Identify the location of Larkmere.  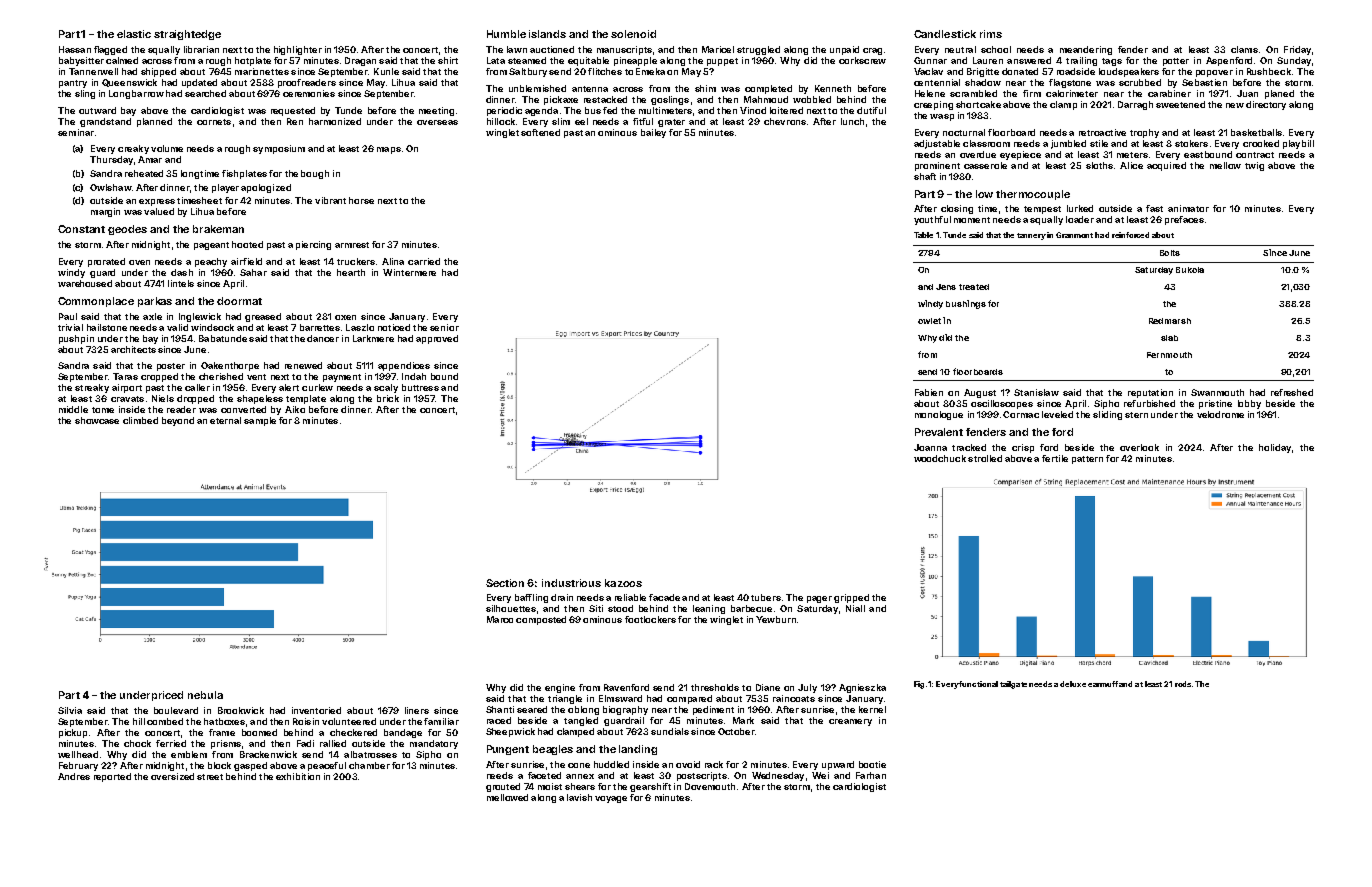
(373, 338).
